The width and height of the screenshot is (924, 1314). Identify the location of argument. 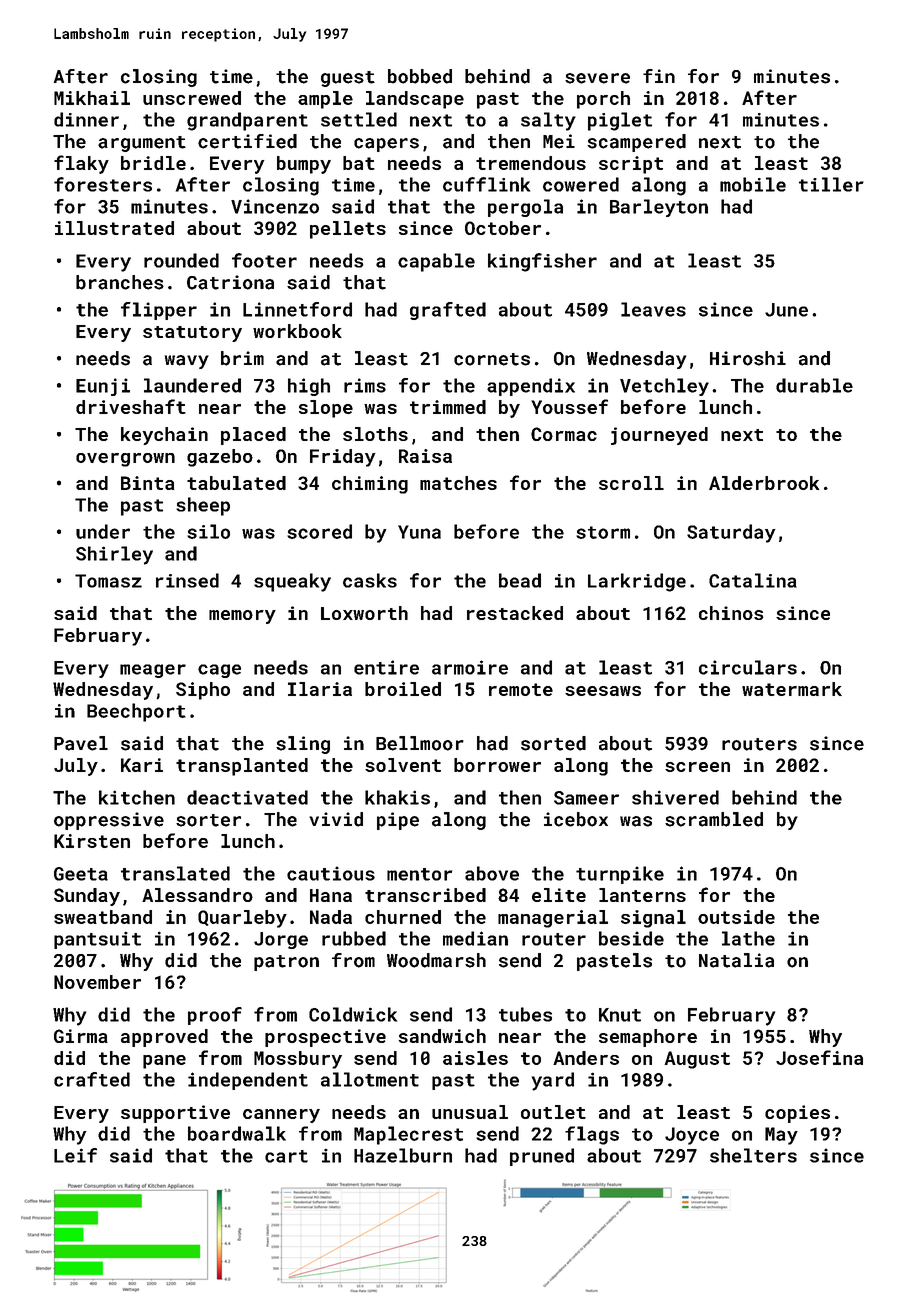
(142, 144).
